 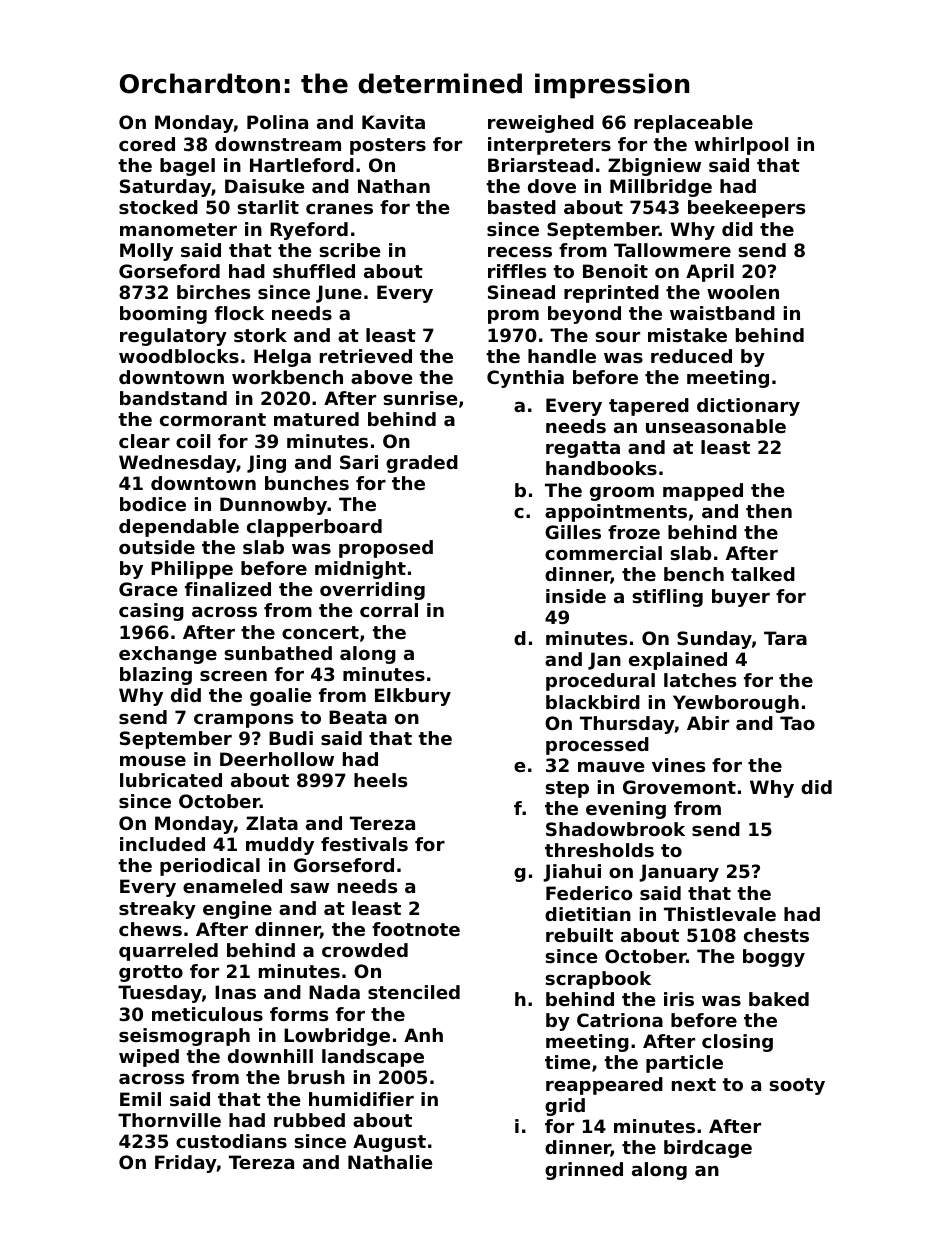 I want to click on grid, so click(x=565, y=1107).
